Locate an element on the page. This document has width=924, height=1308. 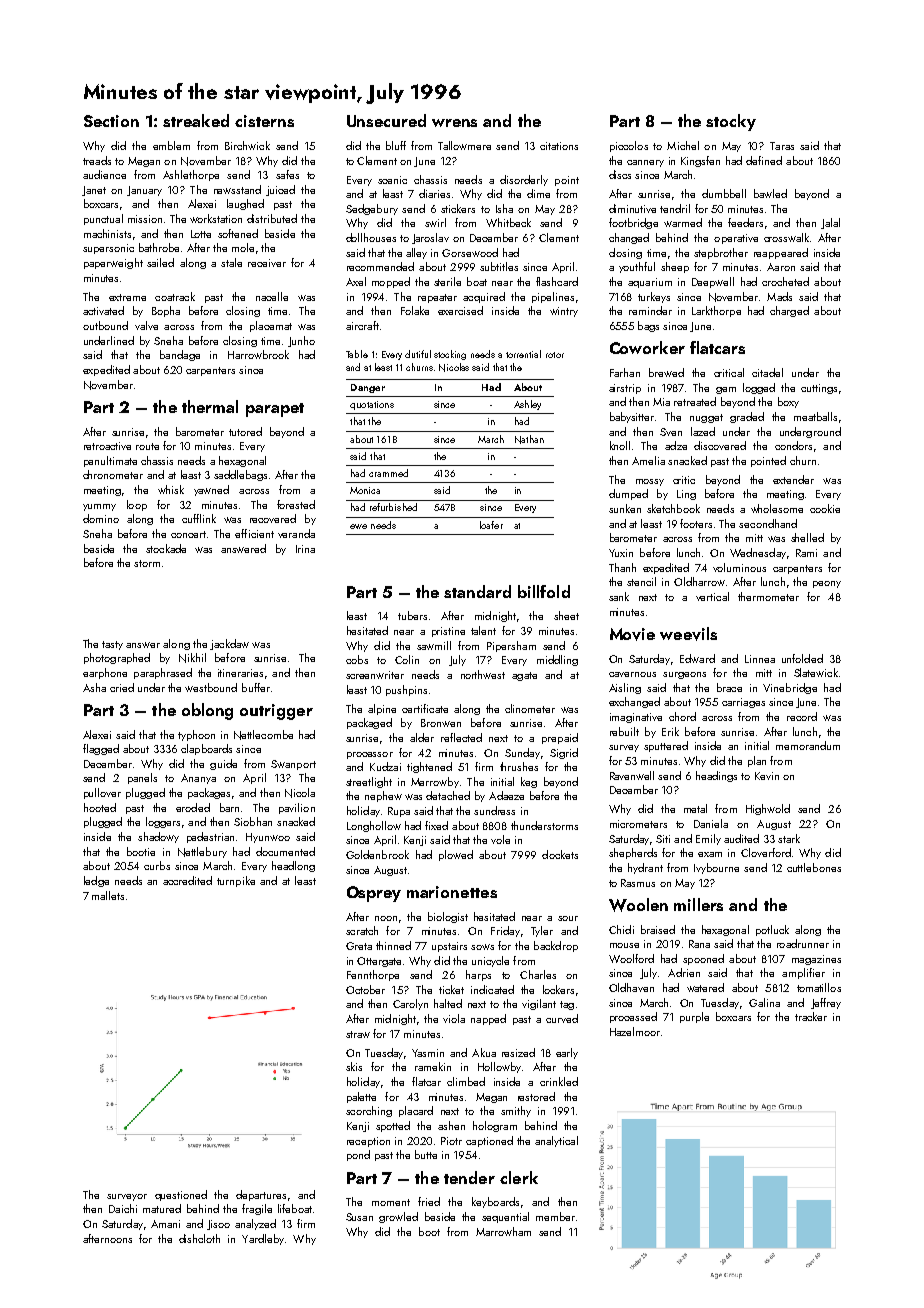
roadrunner is located at coordinates (803, 943).
